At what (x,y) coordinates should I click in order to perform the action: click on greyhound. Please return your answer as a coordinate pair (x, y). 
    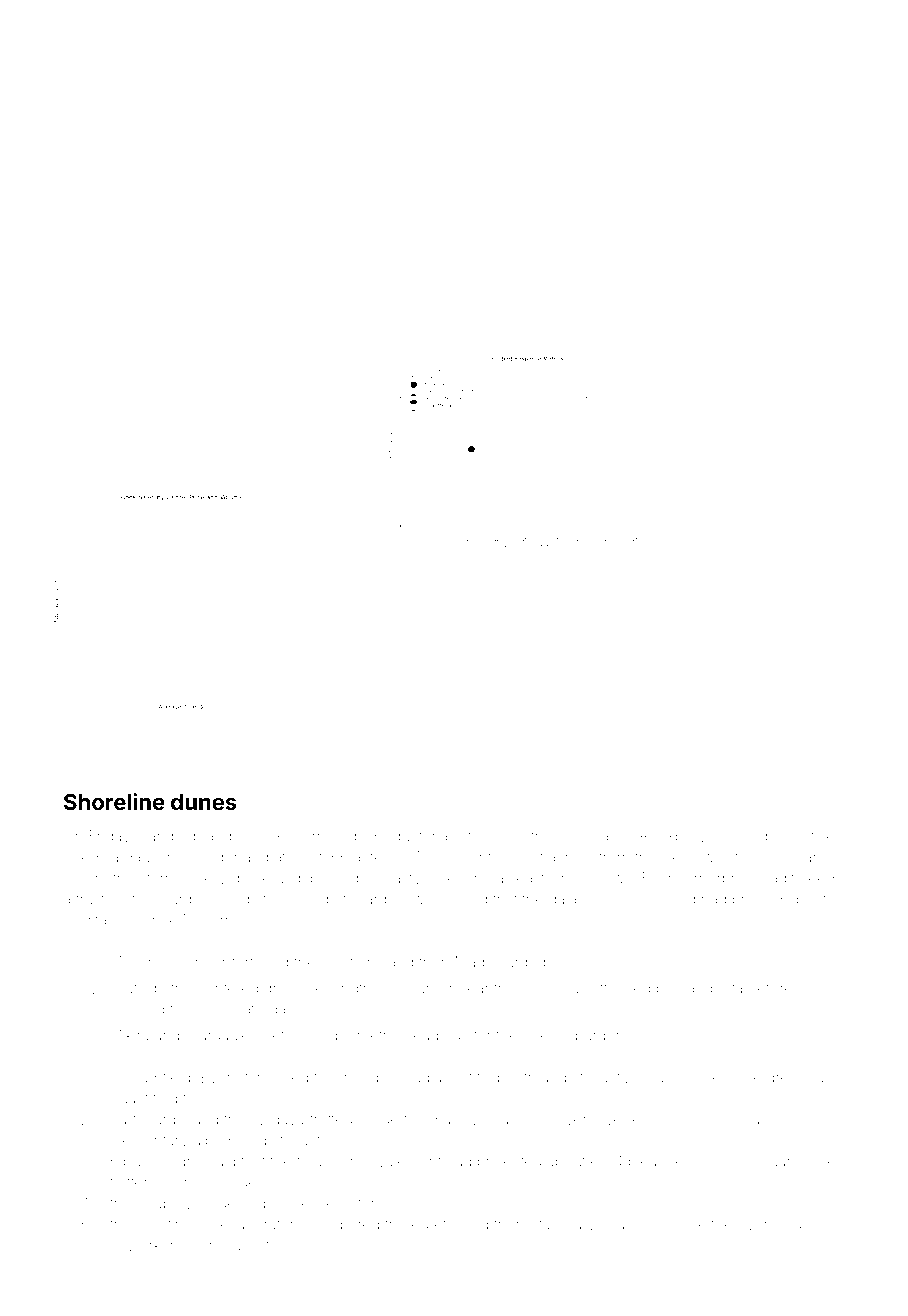
    Looking at the image, I should click on (804, 1079).
